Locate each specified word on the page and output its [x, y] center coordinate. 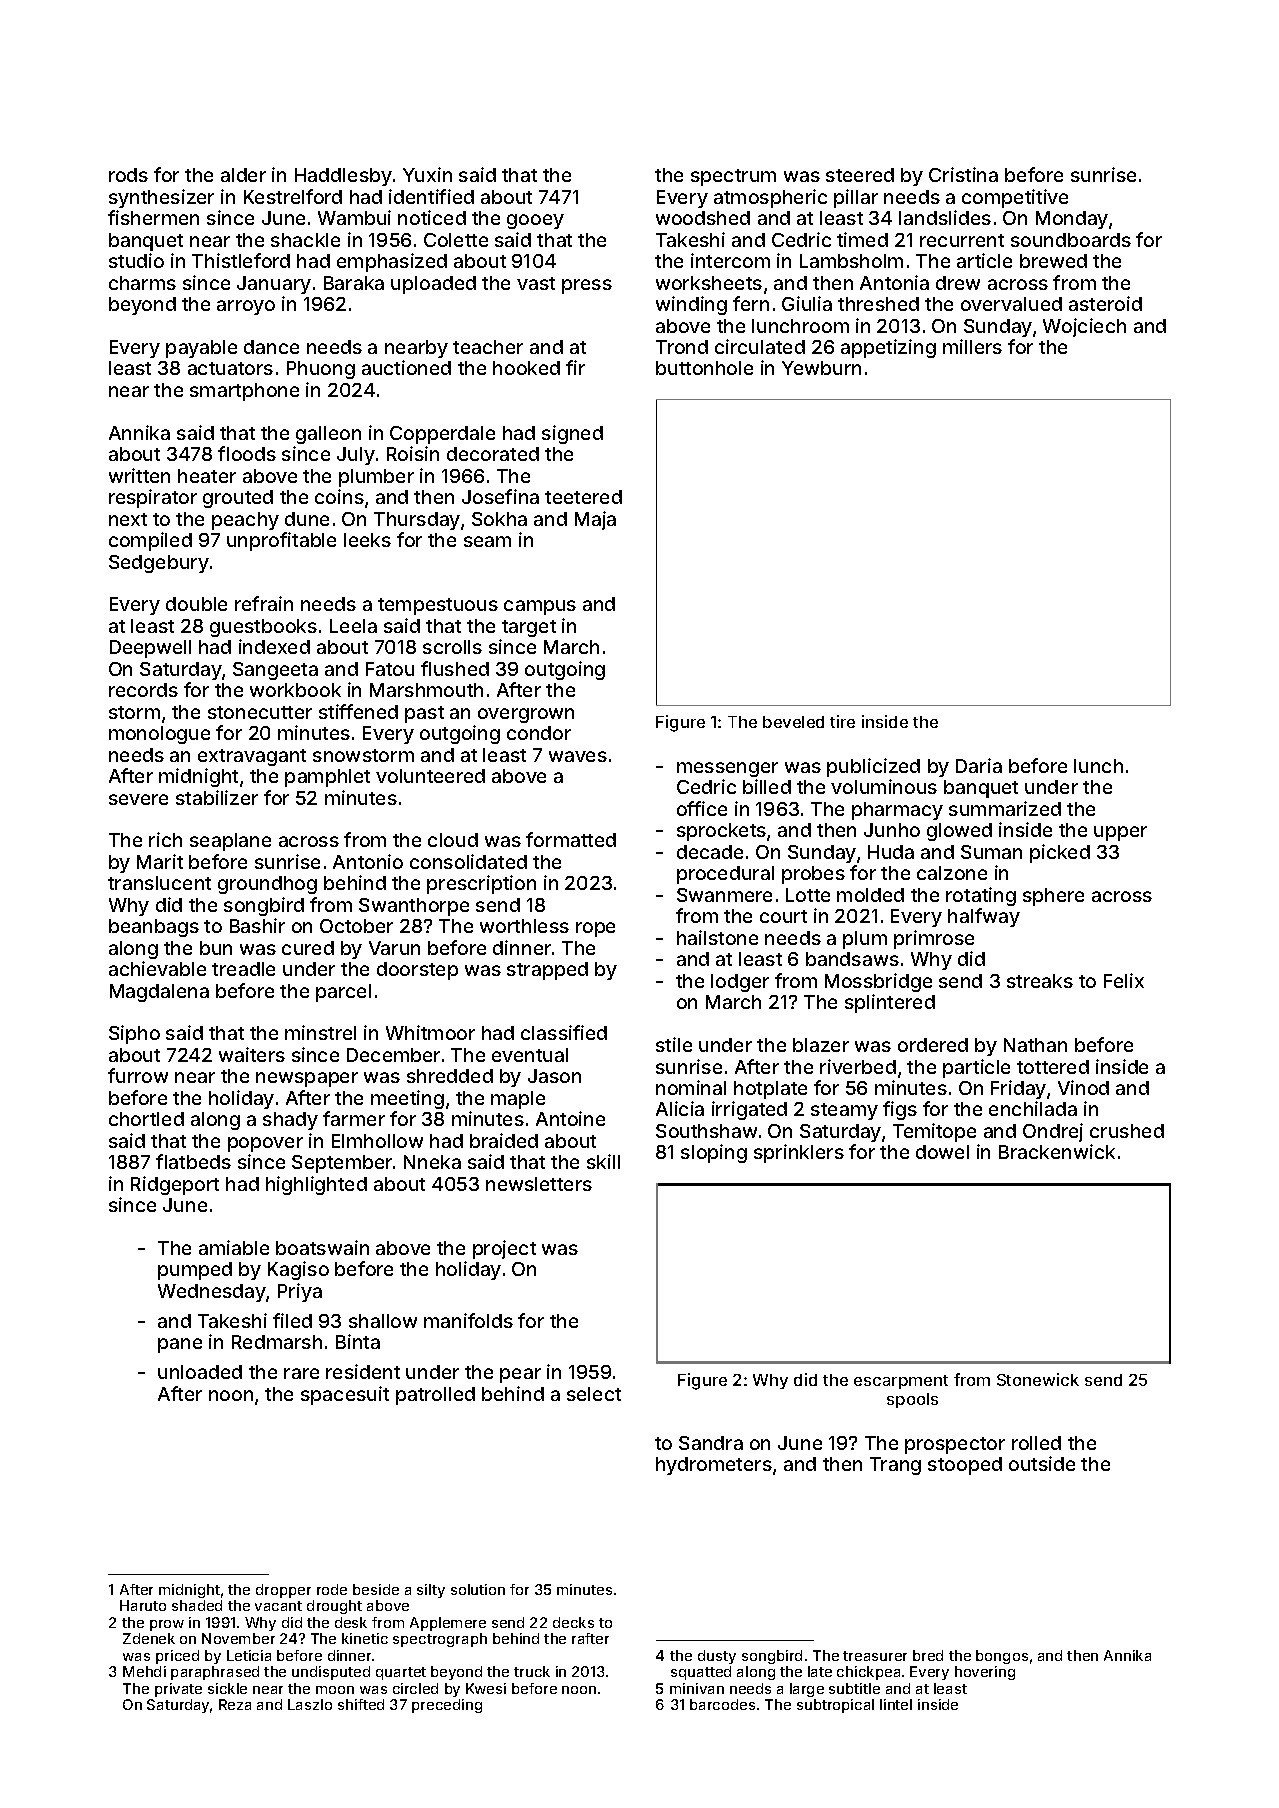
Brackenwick [1057, 1151]
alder [243, 175]
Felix [1124, 980]
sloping [714, 1153]
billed [767, 786]
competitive [1015, 198]
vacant [278, 1606]
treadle [243, 969]
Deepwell [150, 649]
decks [573, 1622]
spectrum [733, 177]
